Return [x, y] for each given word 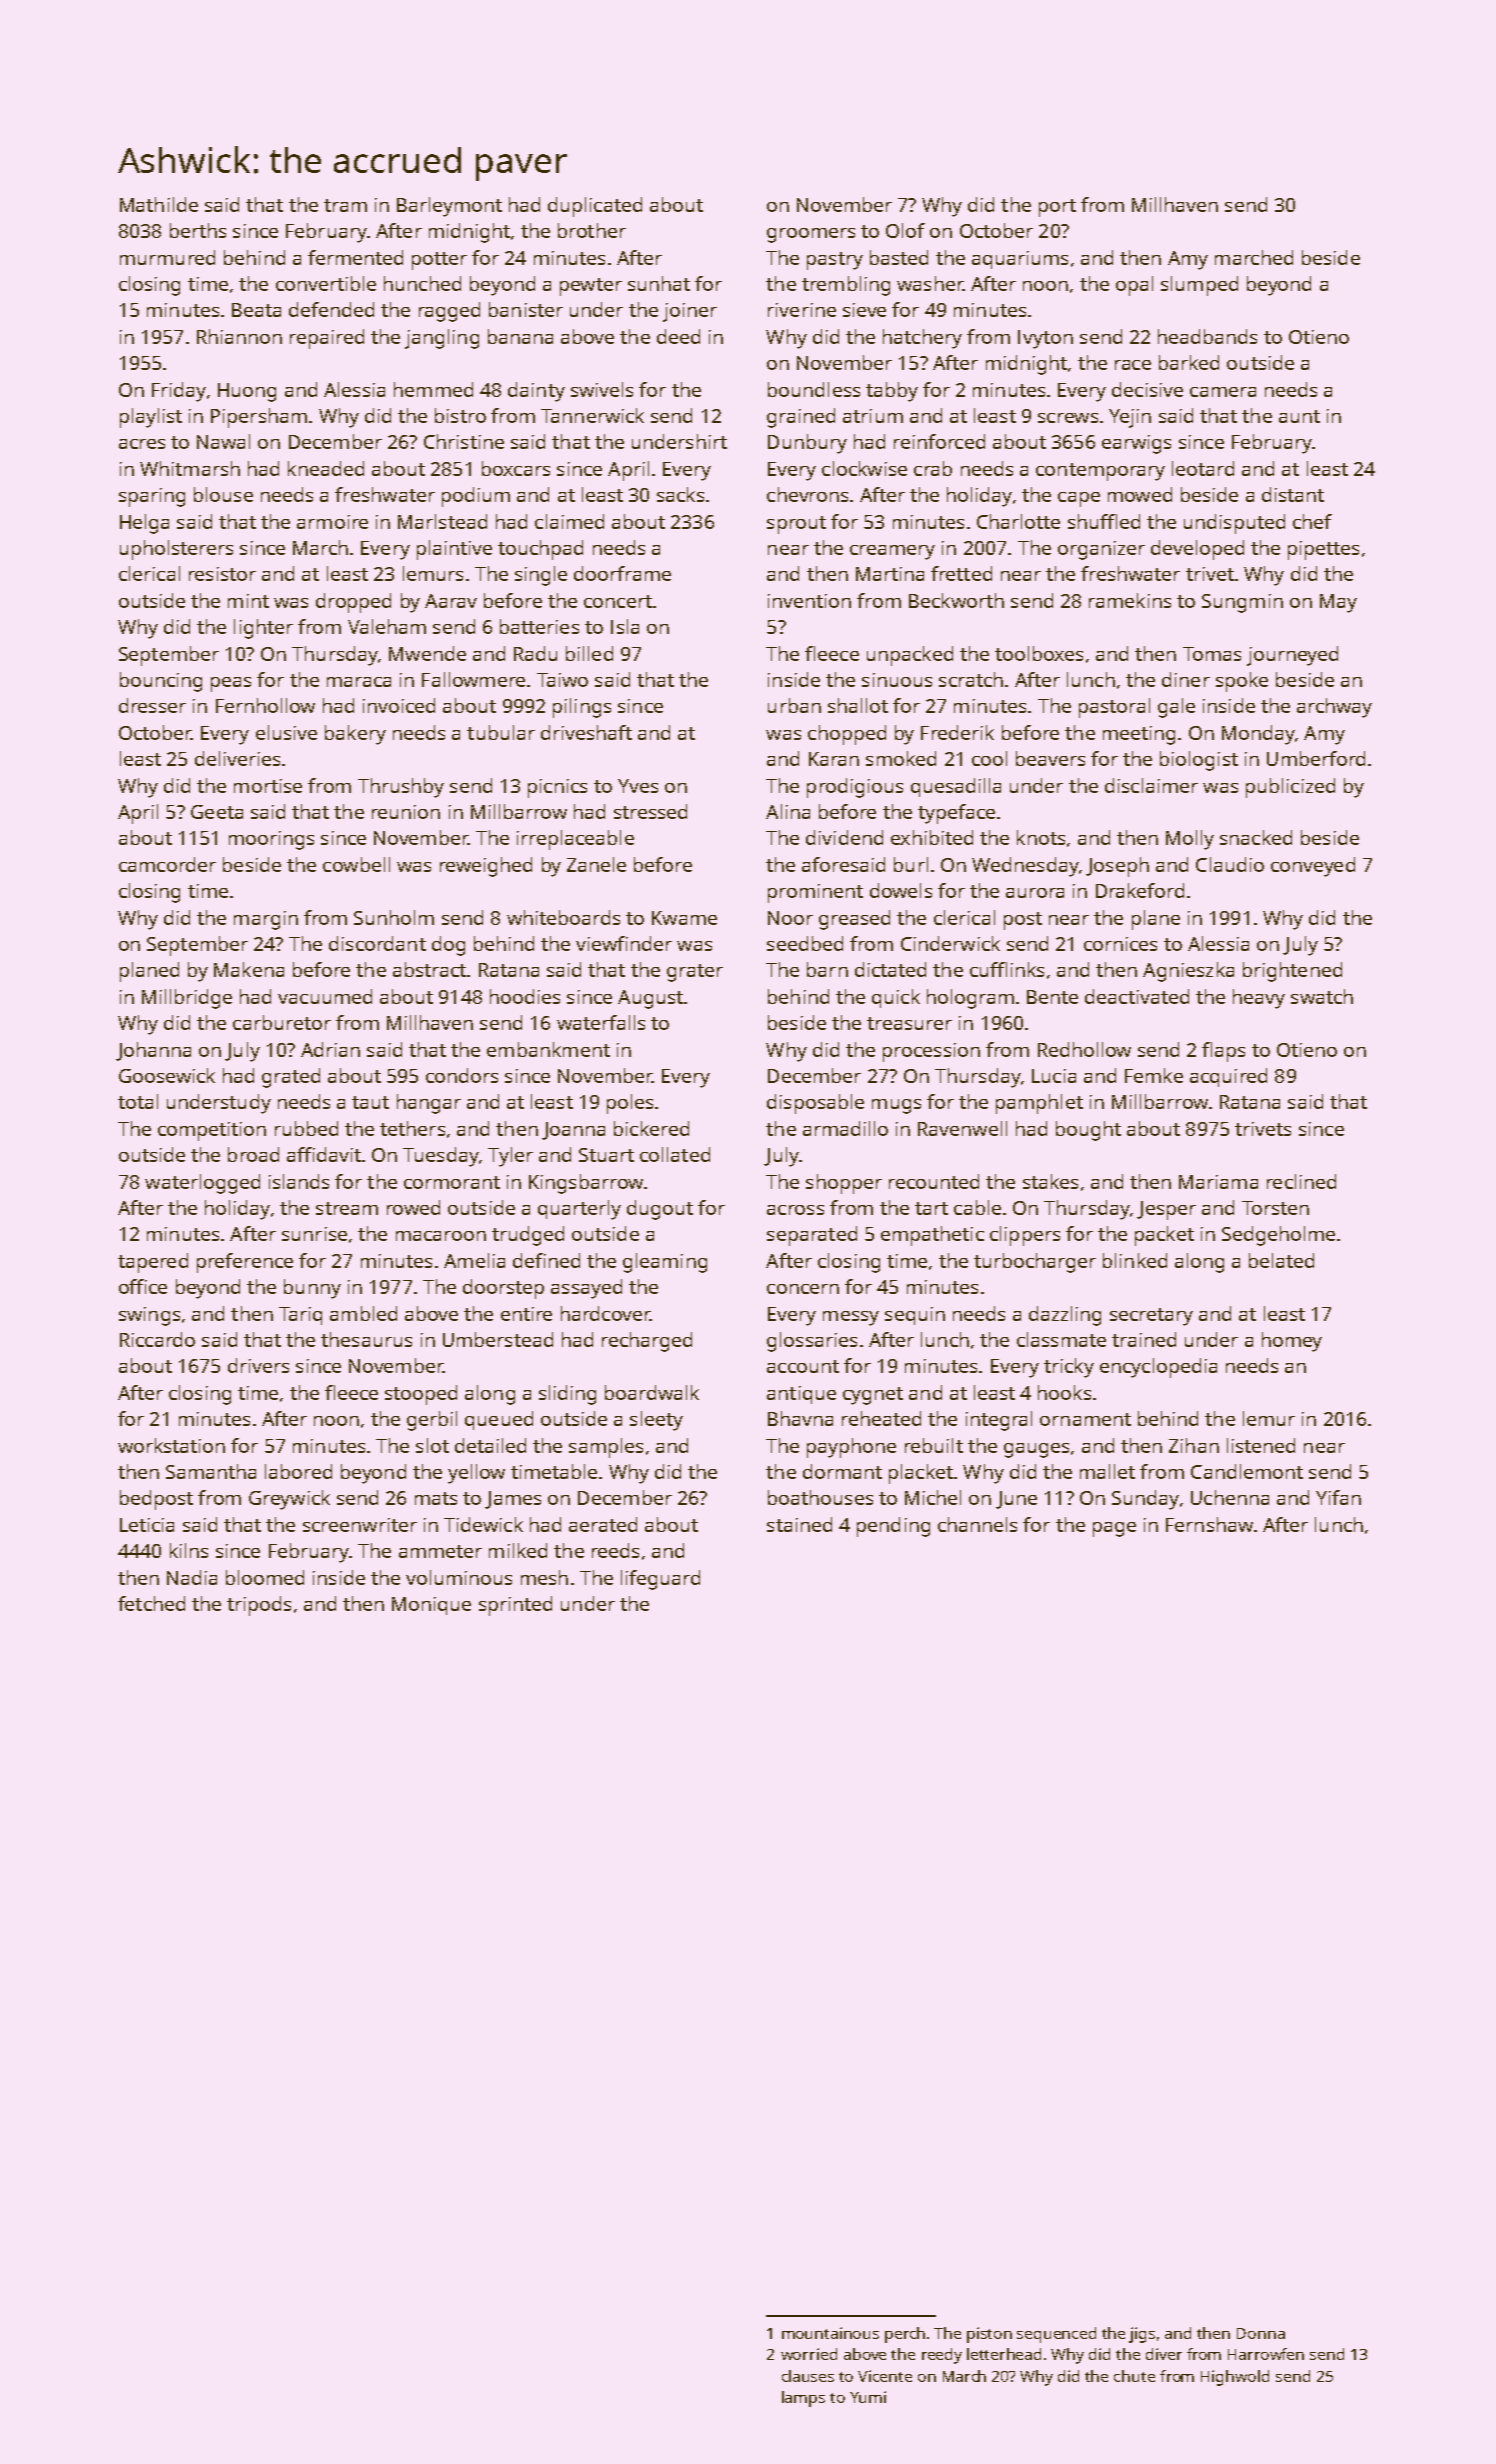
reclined [1301, 1181]
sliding [567, 1395]
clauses [808, 2376]
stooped [421, 1395]
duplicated [595, 207]
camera [1223, 392]
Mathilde [159, 204]
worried [809, 2354]
